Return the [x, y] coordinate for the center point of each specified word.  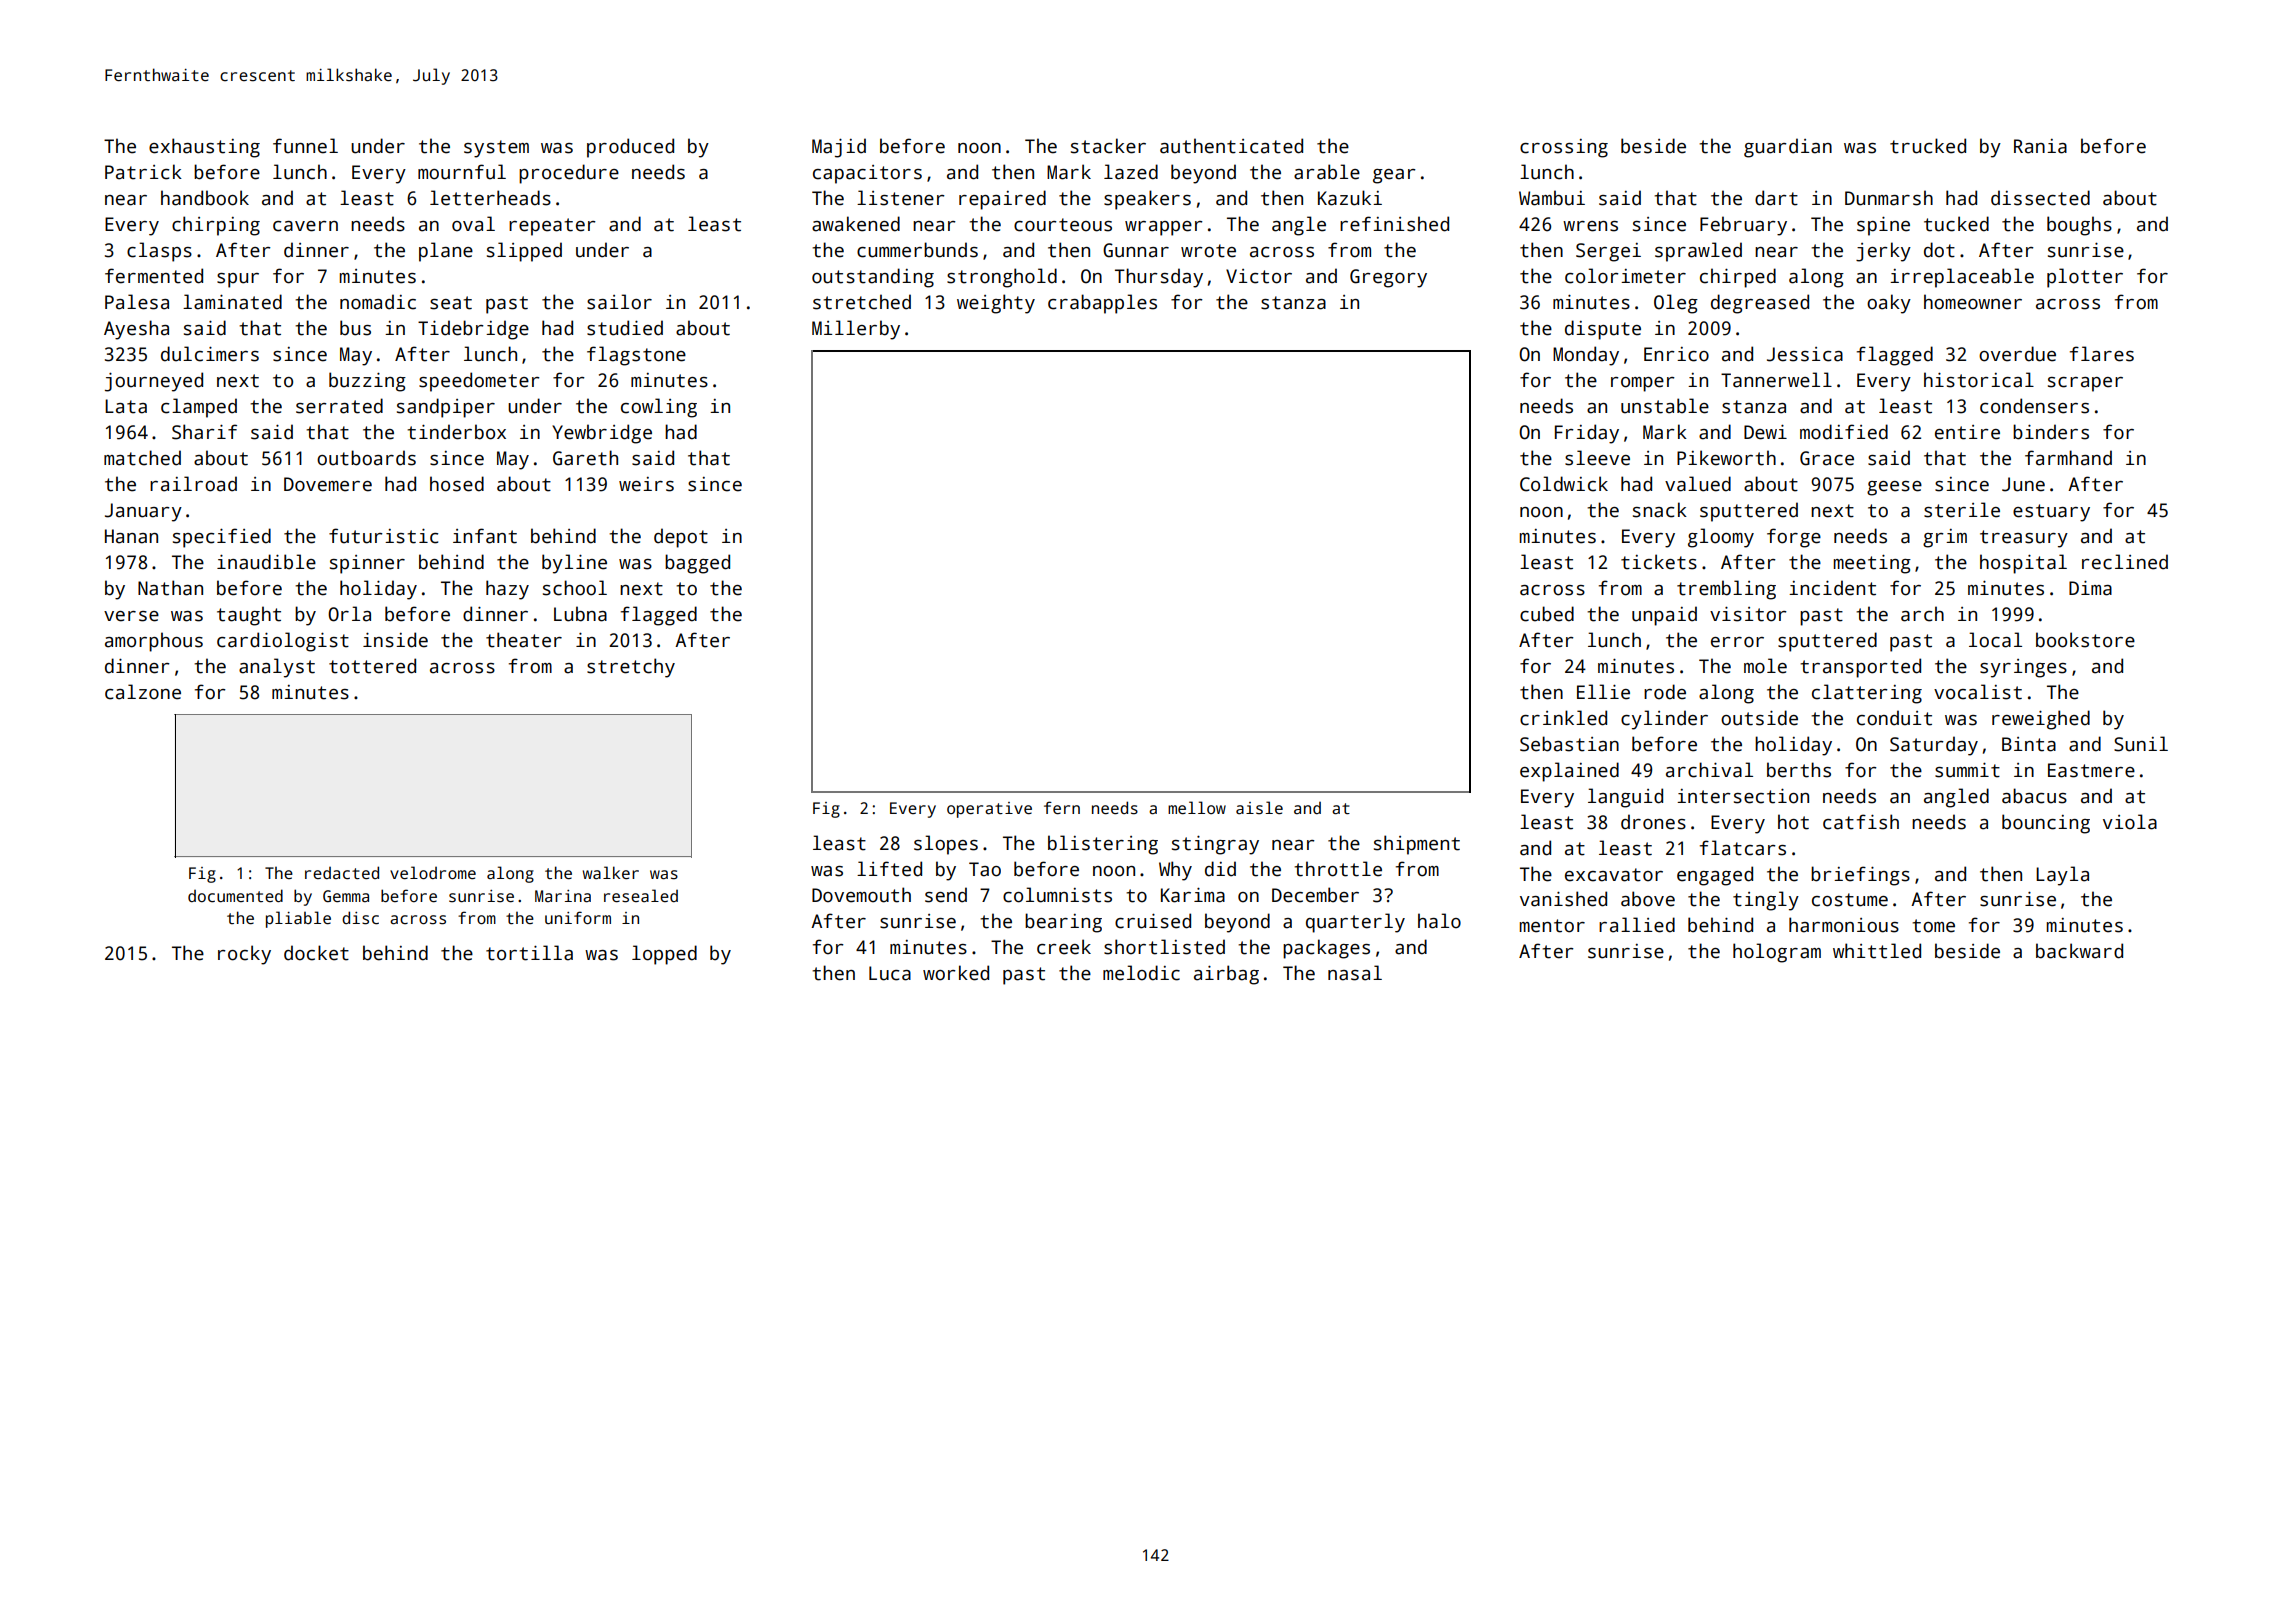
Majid [839, 148]
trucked [1928, 146]
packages [1326, 949]
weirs [646, 484]
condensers [2034, 406]
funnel [305, 146]
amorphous [154, 642]
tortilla [529, 953]
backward [2079, 951]
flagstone [636, 356]
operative [989, 810]
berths [1799, 770]
